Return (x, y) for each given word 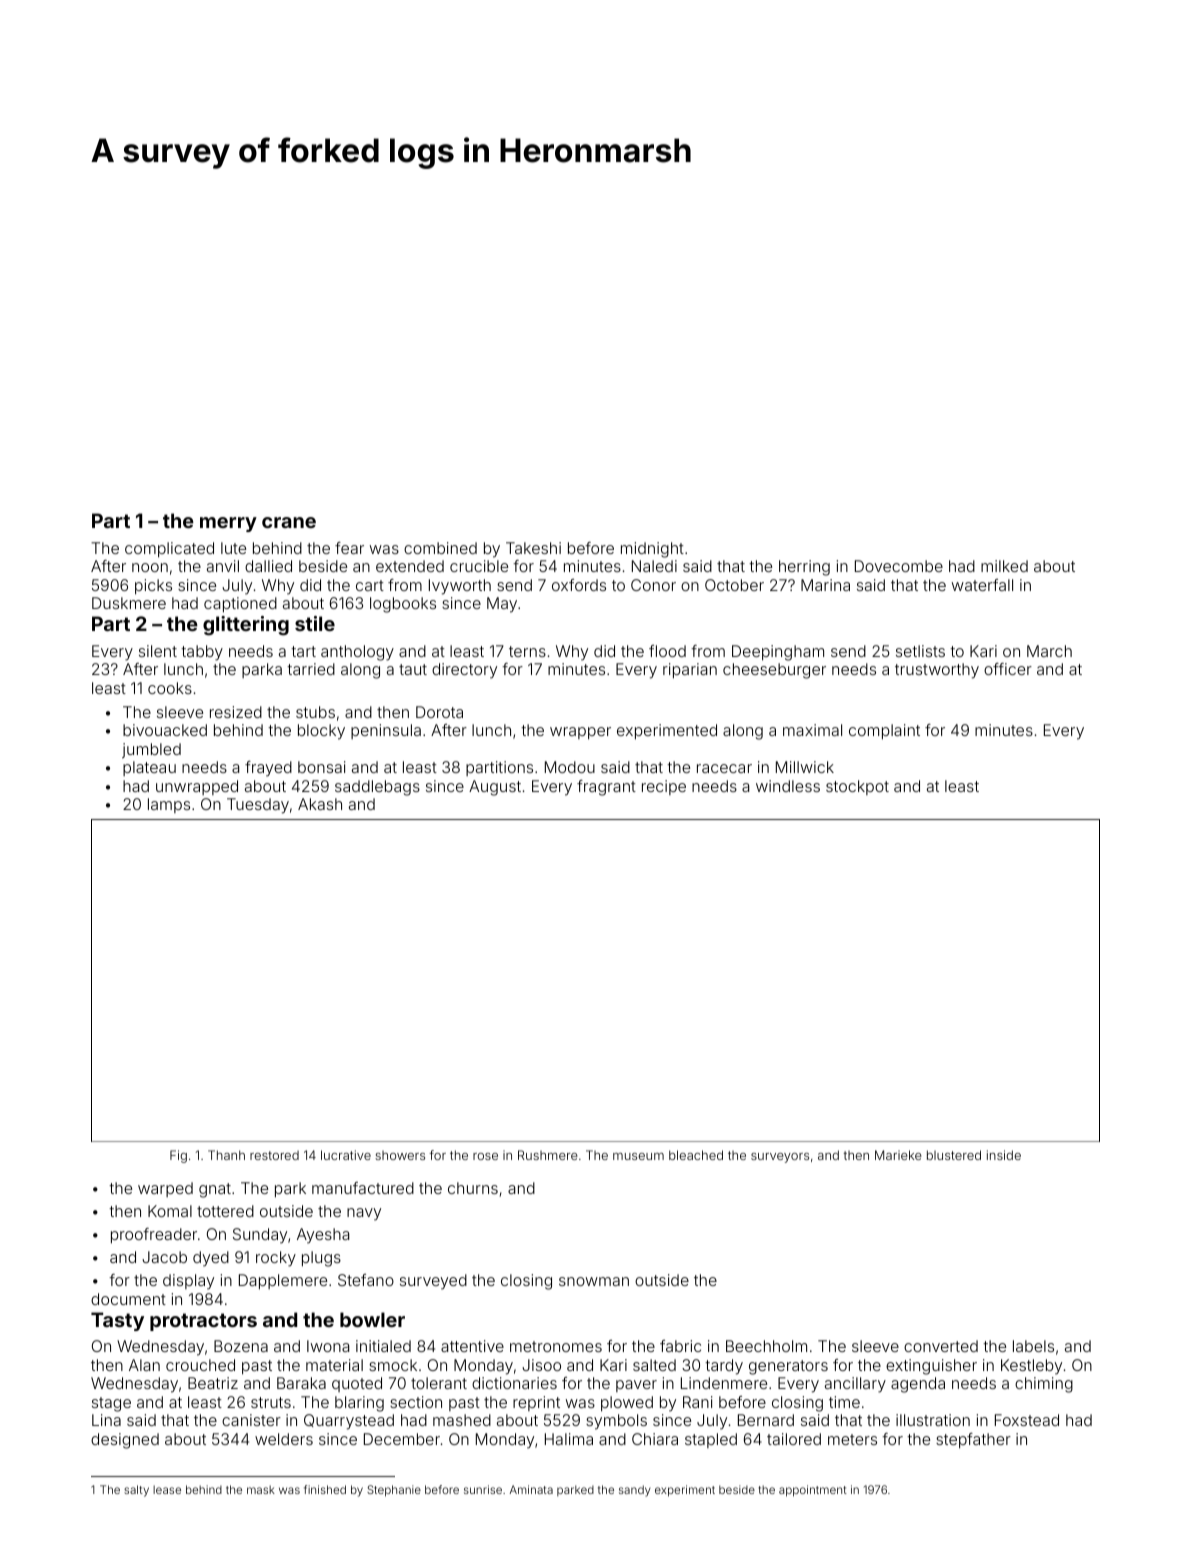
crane (289, 522)
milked (1004, 566)
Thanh (226, 1155)
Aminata (531, 1489)
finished (325, 1489)
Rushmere (548, 1155)
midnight (652, 550)
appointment (813, 1491)
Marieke (898, 1155)
